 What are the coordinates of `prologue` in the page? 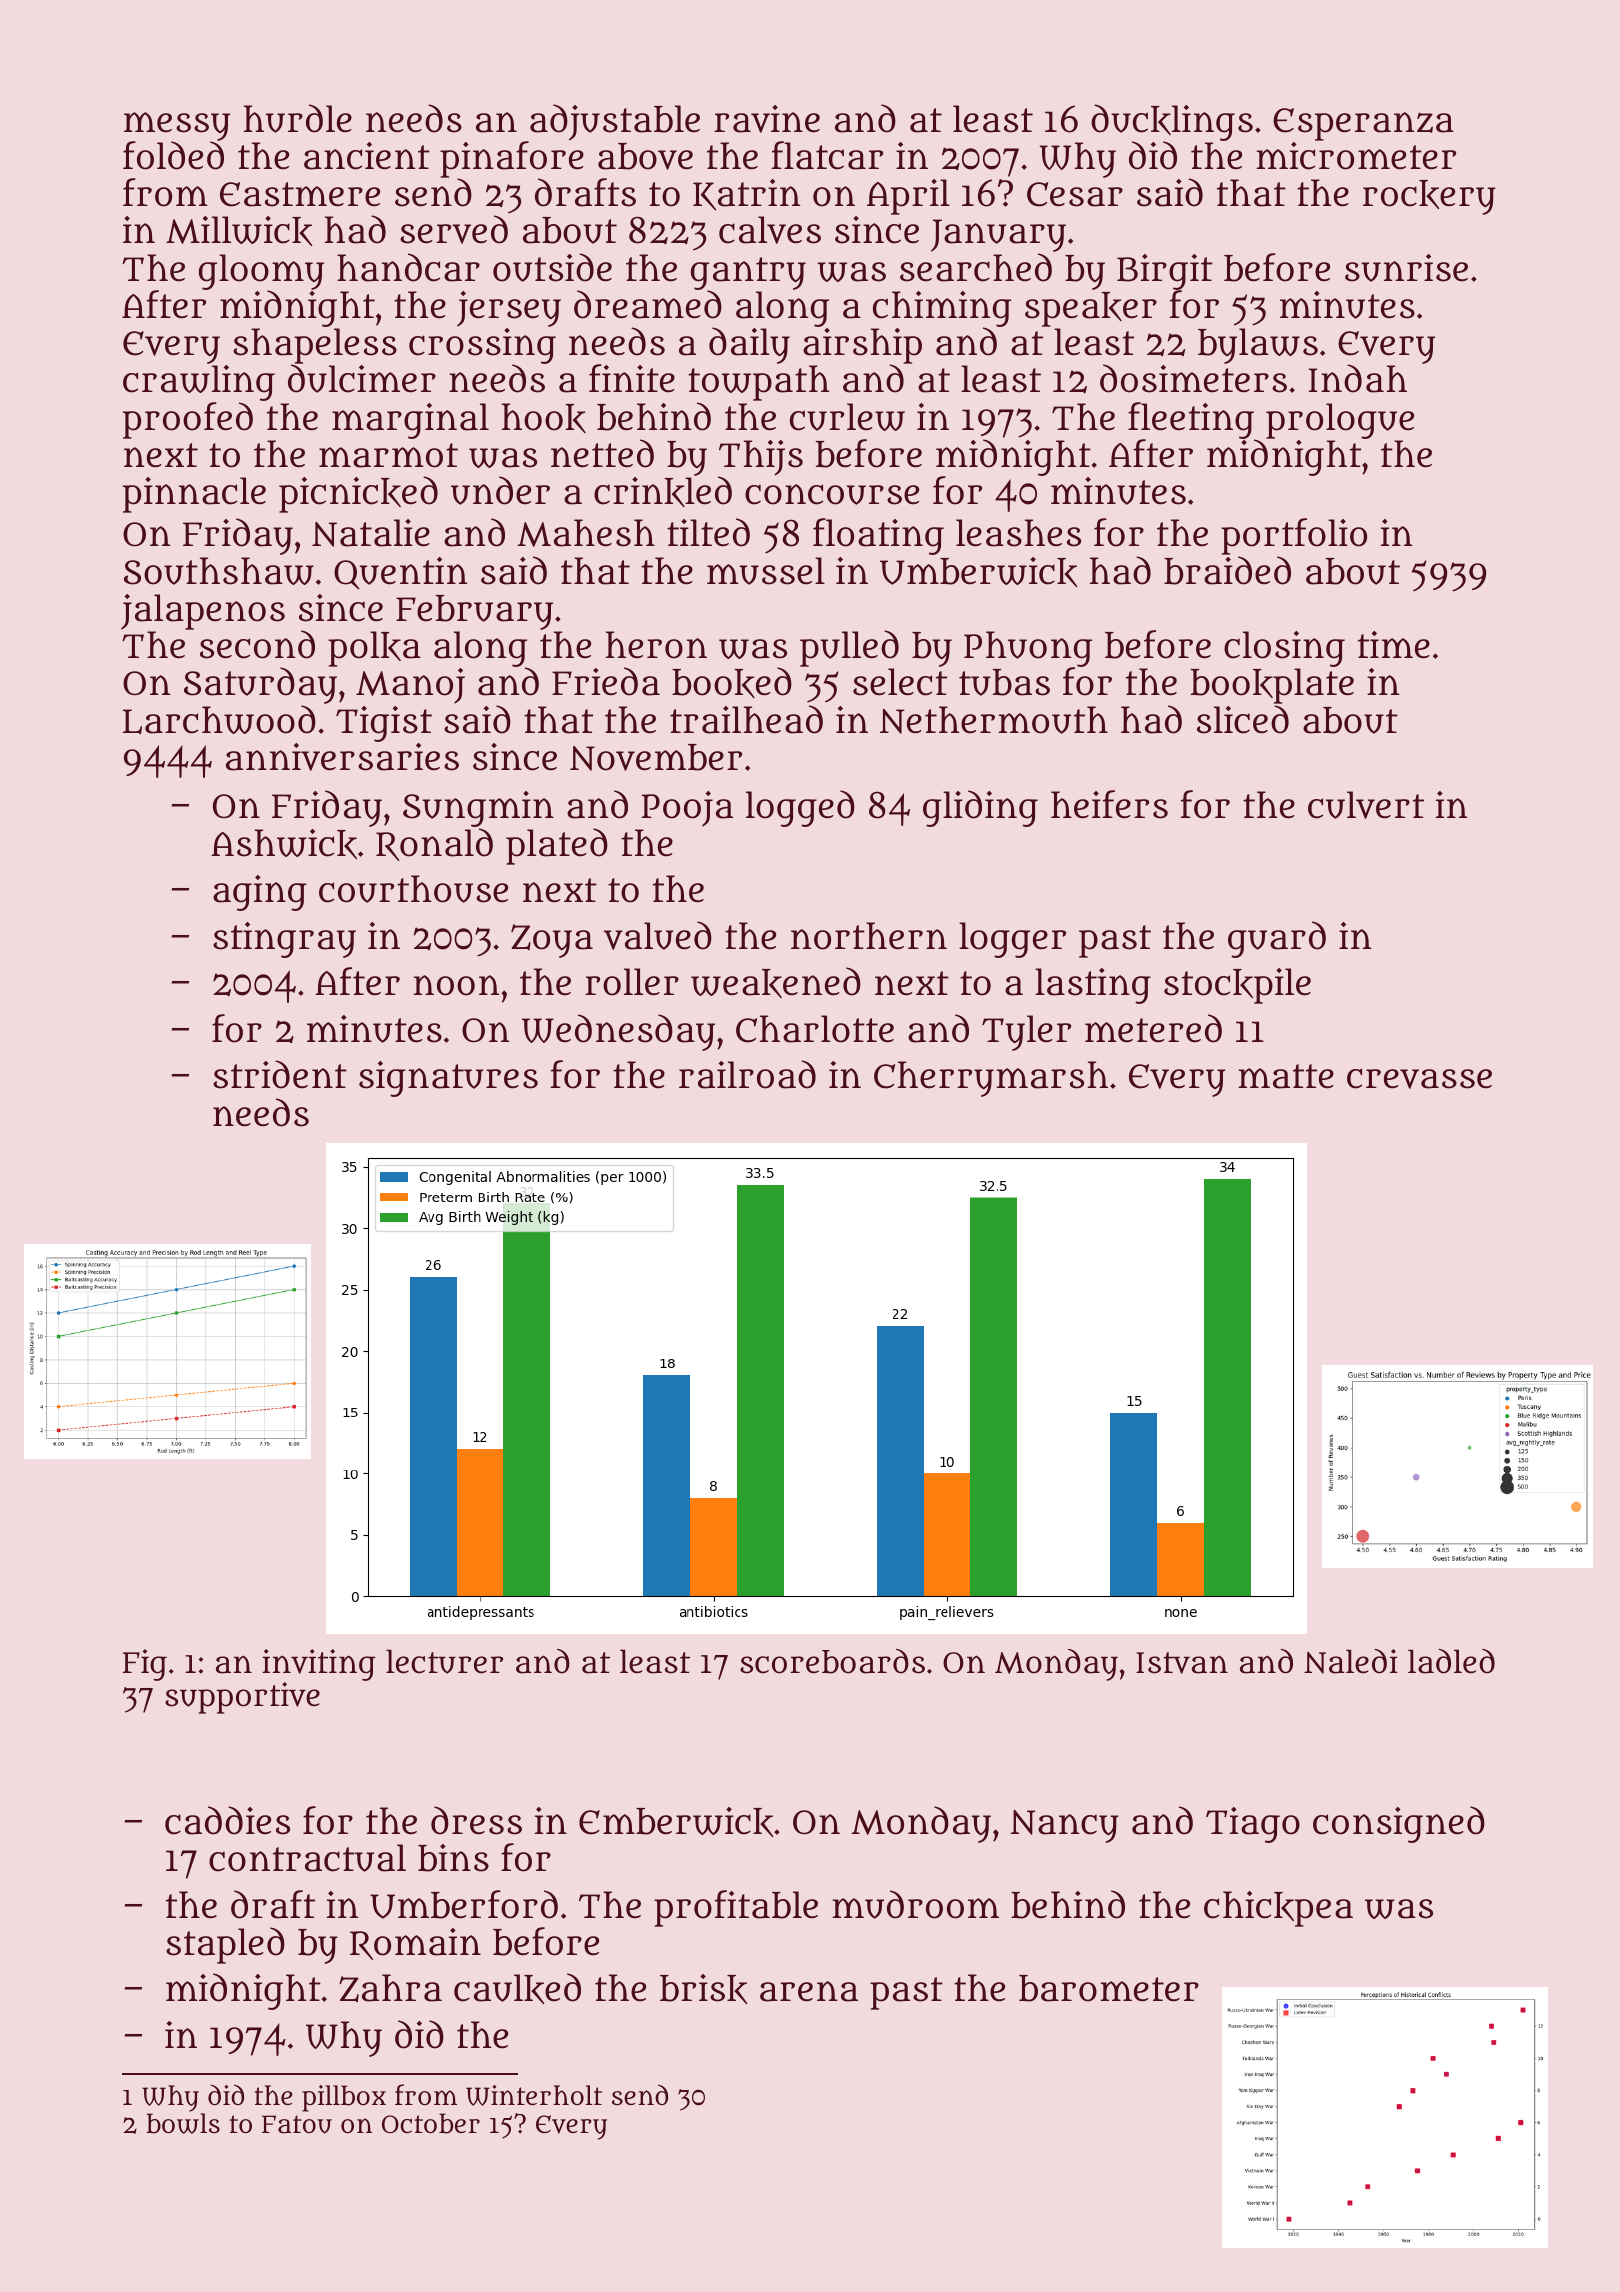 It's located at (1340, 421).
